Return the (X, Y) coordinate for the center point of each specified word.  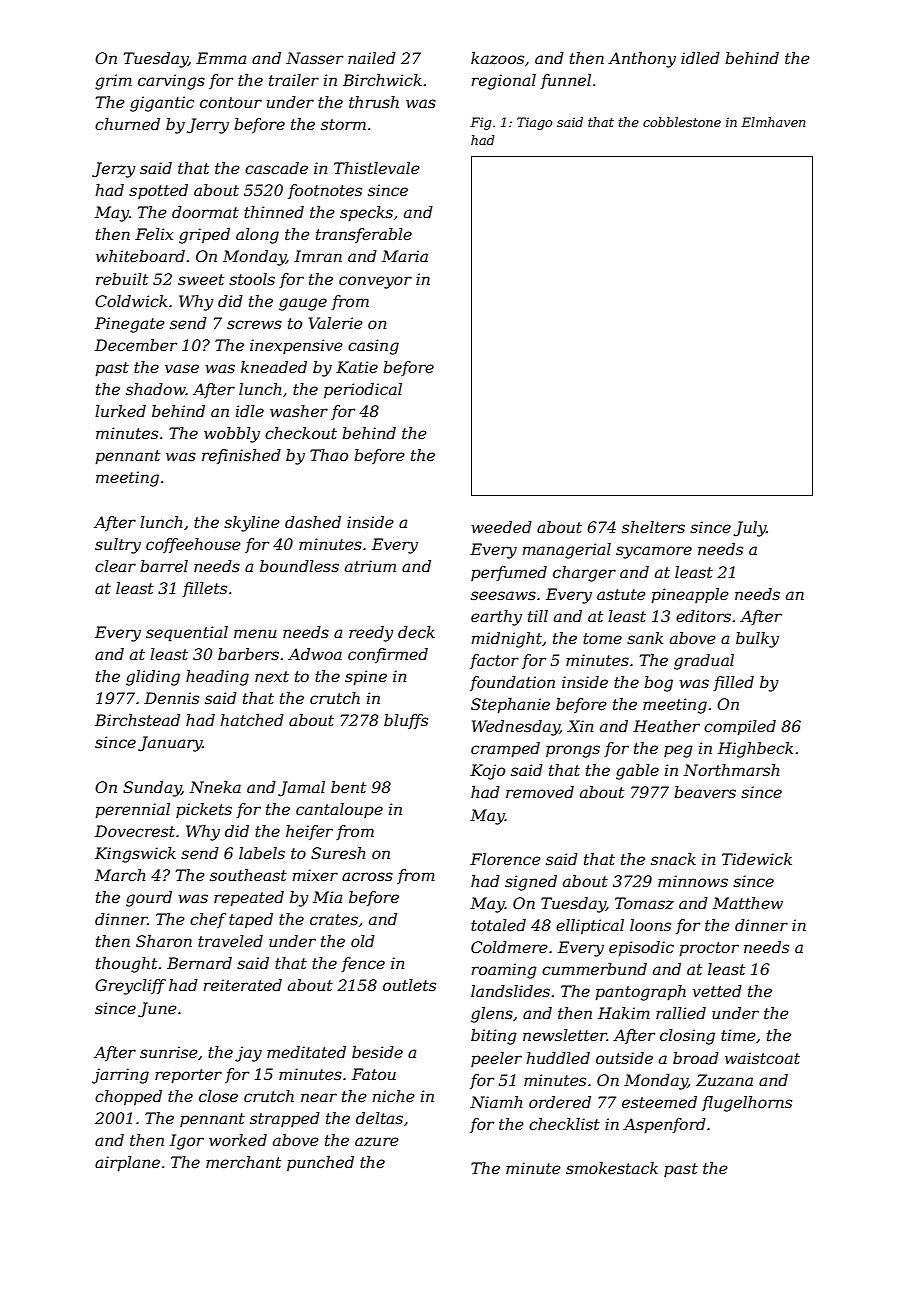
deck (416, 632)
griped (204, 236)
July (749, 529)
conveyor (375, 282)
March (120, 875)
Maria (405, 256)
